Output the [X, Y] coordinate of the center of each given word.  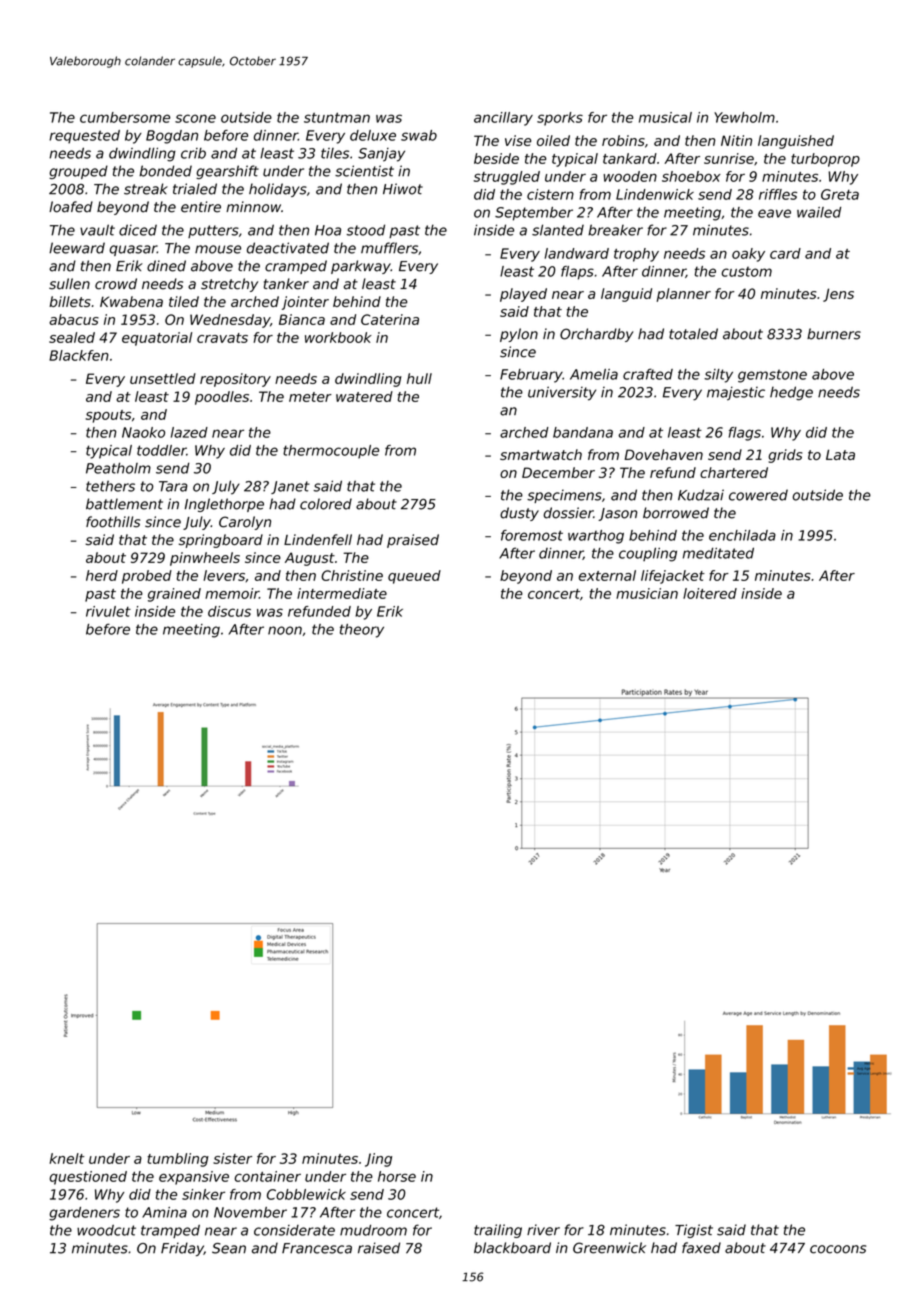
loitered [710, 593]
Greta [840, 194]
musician [647, 593]
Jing [378, 1160]
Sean [229, 1248]
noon [285, 630]
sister [232, 1158]
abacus [74, 319]
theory [362, 631]
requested [84, 137]
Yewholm [744, 117]
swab [419, 135]
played [523, 295]
